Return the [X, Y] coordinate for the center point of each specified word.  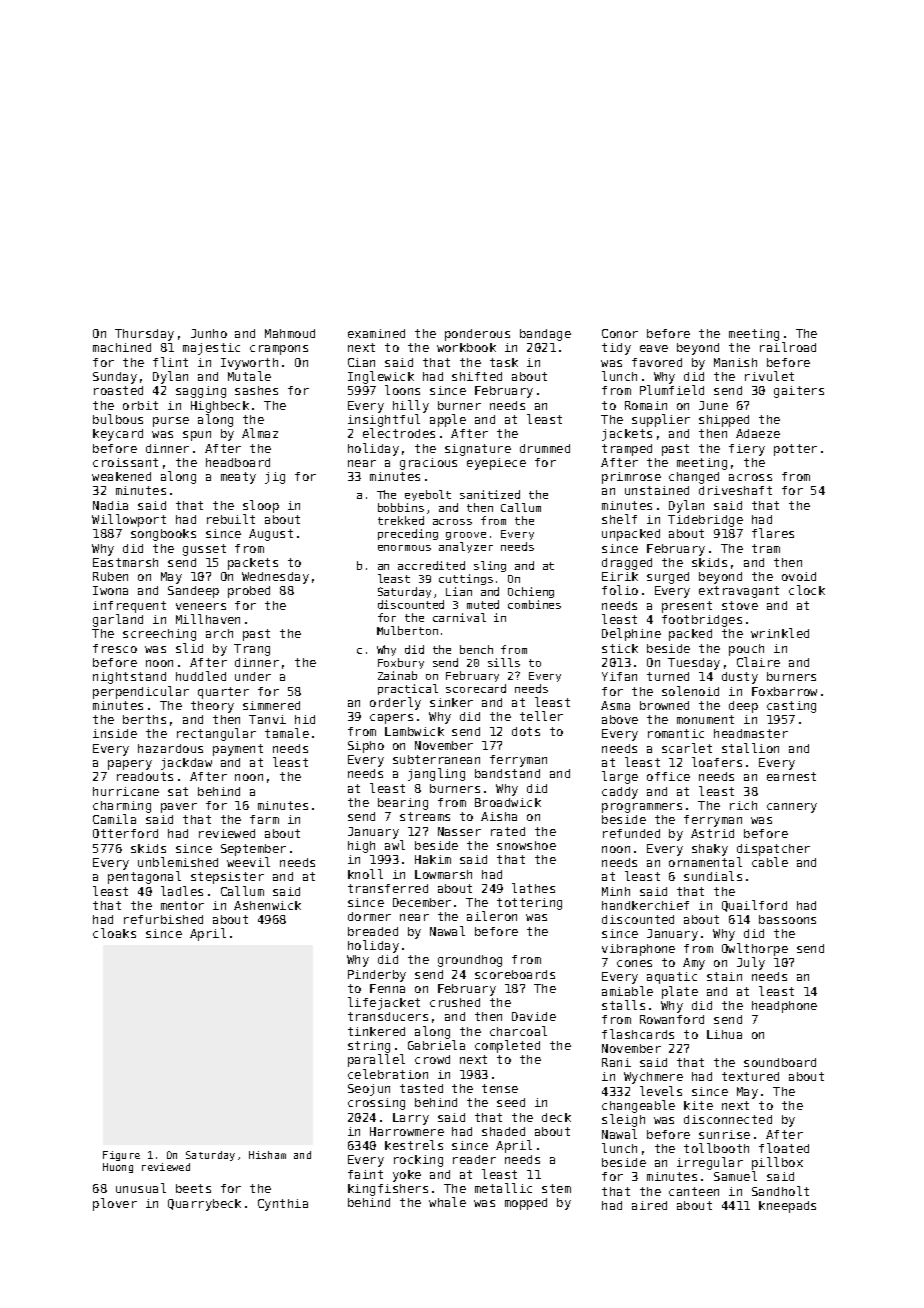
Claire [758, 662]
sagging [201, 392]
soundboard [780, 1062]
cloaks [114, 933]
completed [507, 1046]
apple [448, 420]
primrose [631, 478]
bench [476, 649]
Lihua [724, 1034]
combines [534, 604]
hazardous [170, 748]
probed [249, 592]
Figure [121, 1156]
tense [500, 1088]
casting [791, 707]
